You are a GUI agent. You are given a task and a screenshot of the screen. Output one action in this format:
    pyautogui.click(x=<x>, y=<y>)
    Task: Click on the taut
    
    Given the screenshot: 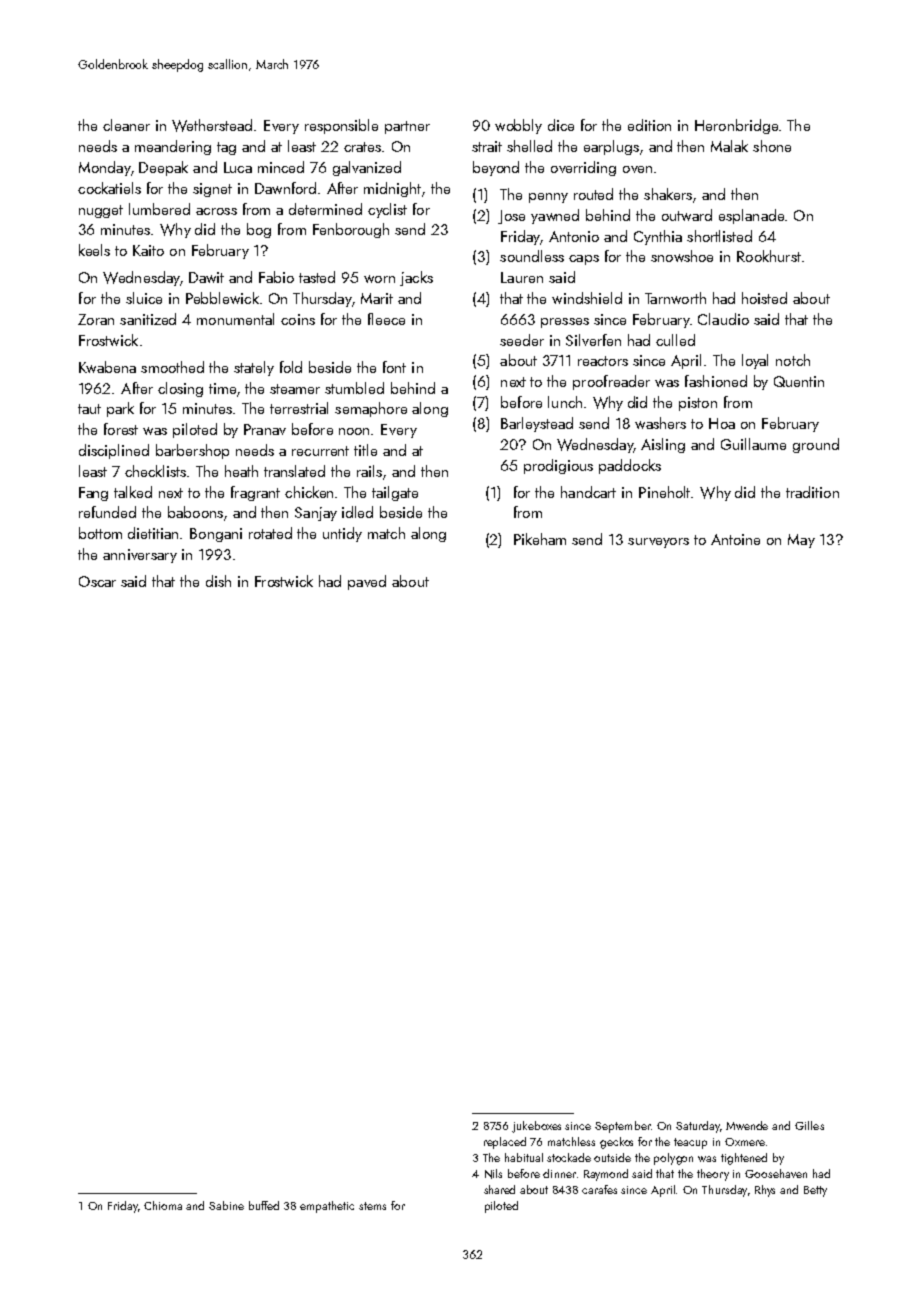 What is the action you would take?
    pyautogui.click(x=89, y=409)
